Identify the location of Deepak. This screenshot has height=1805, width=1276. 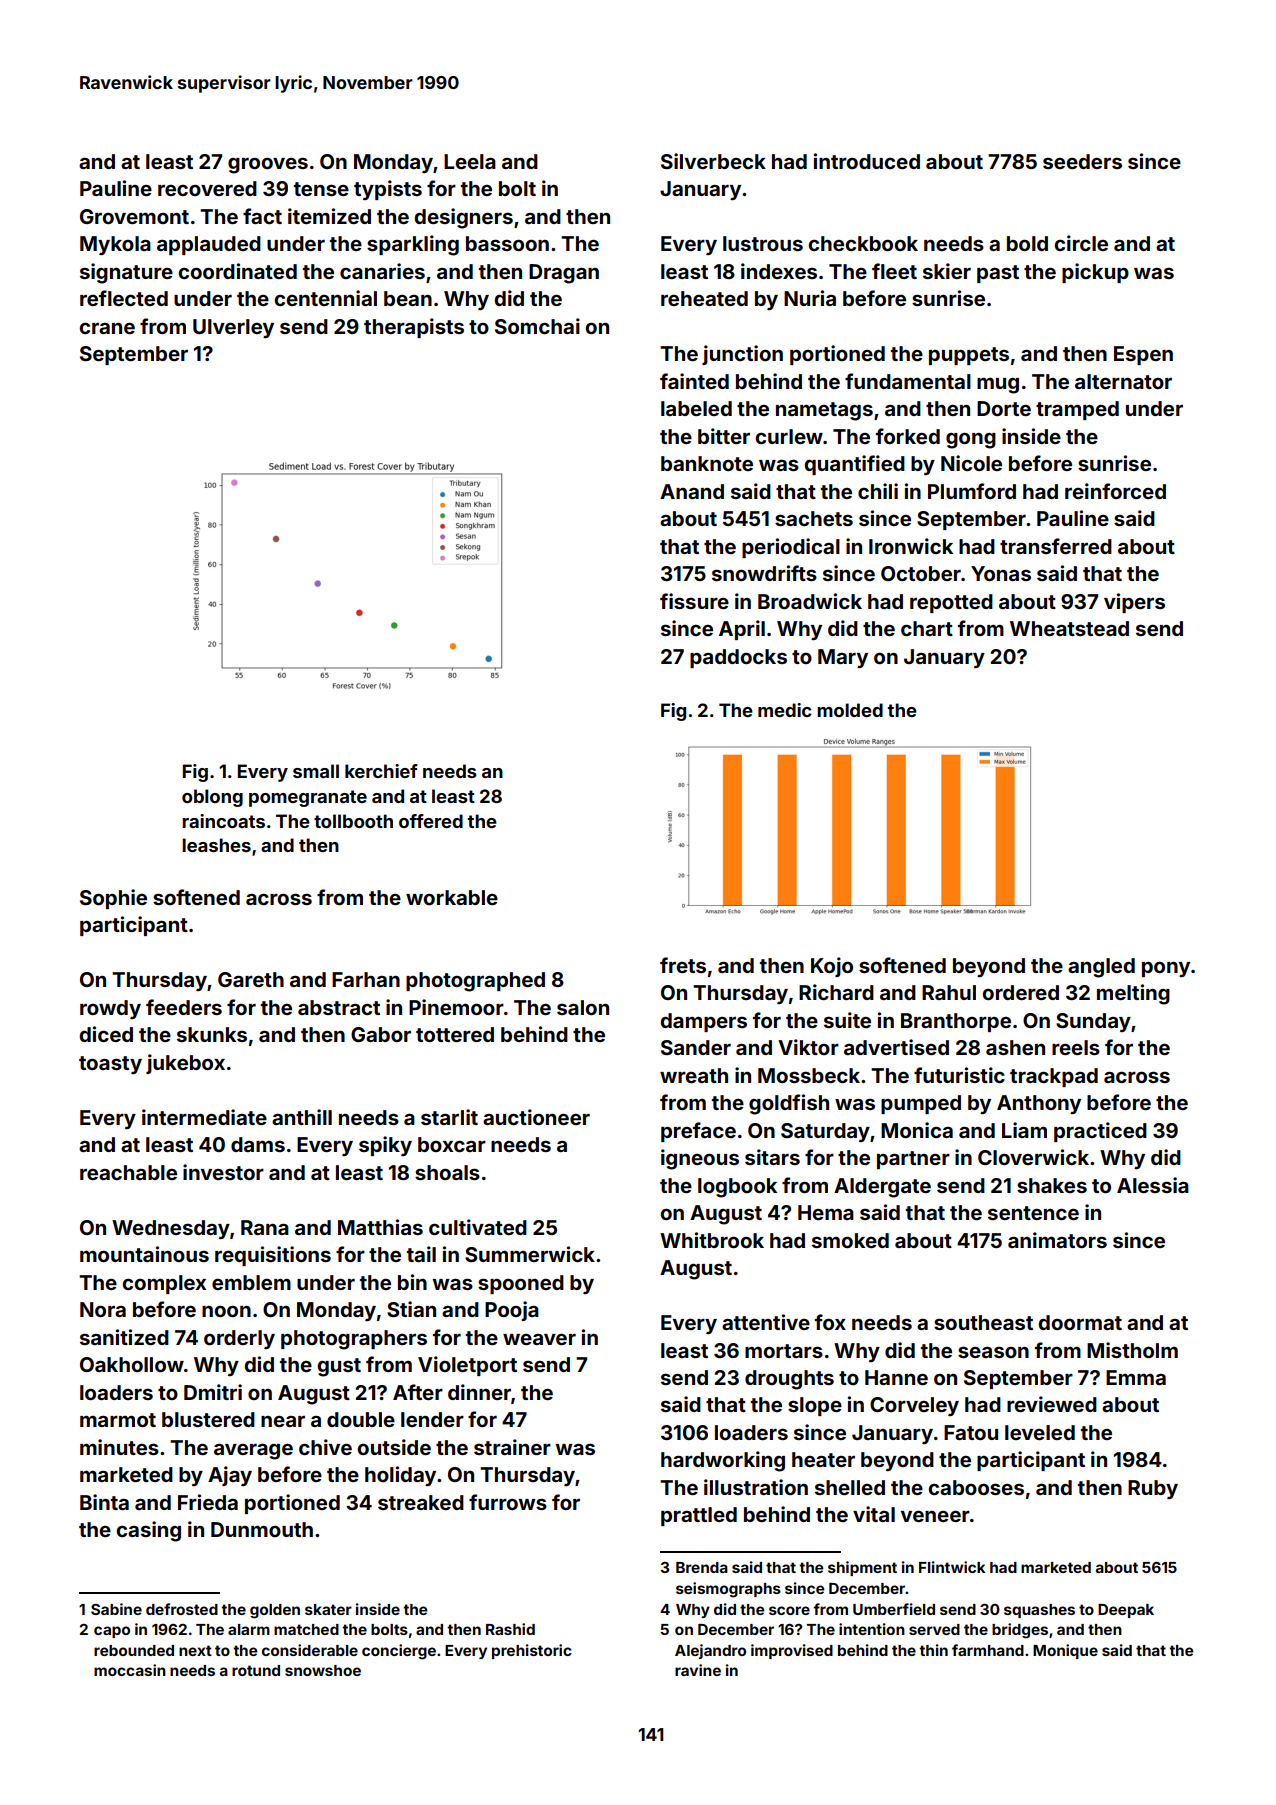
(1126, 1611).
